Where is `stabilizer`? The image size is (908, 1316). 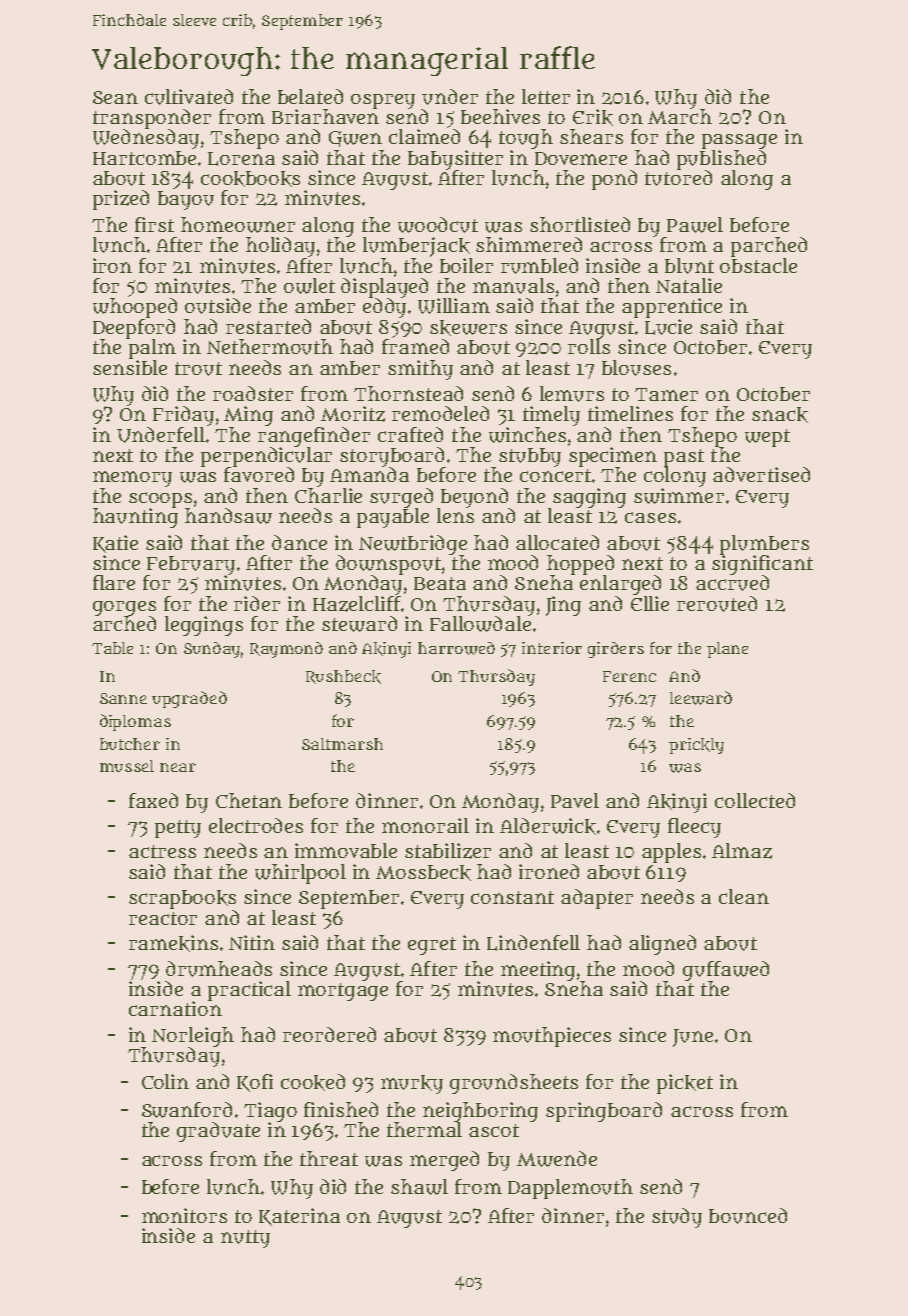
stabilizer is located at coordinates (448, 851).
